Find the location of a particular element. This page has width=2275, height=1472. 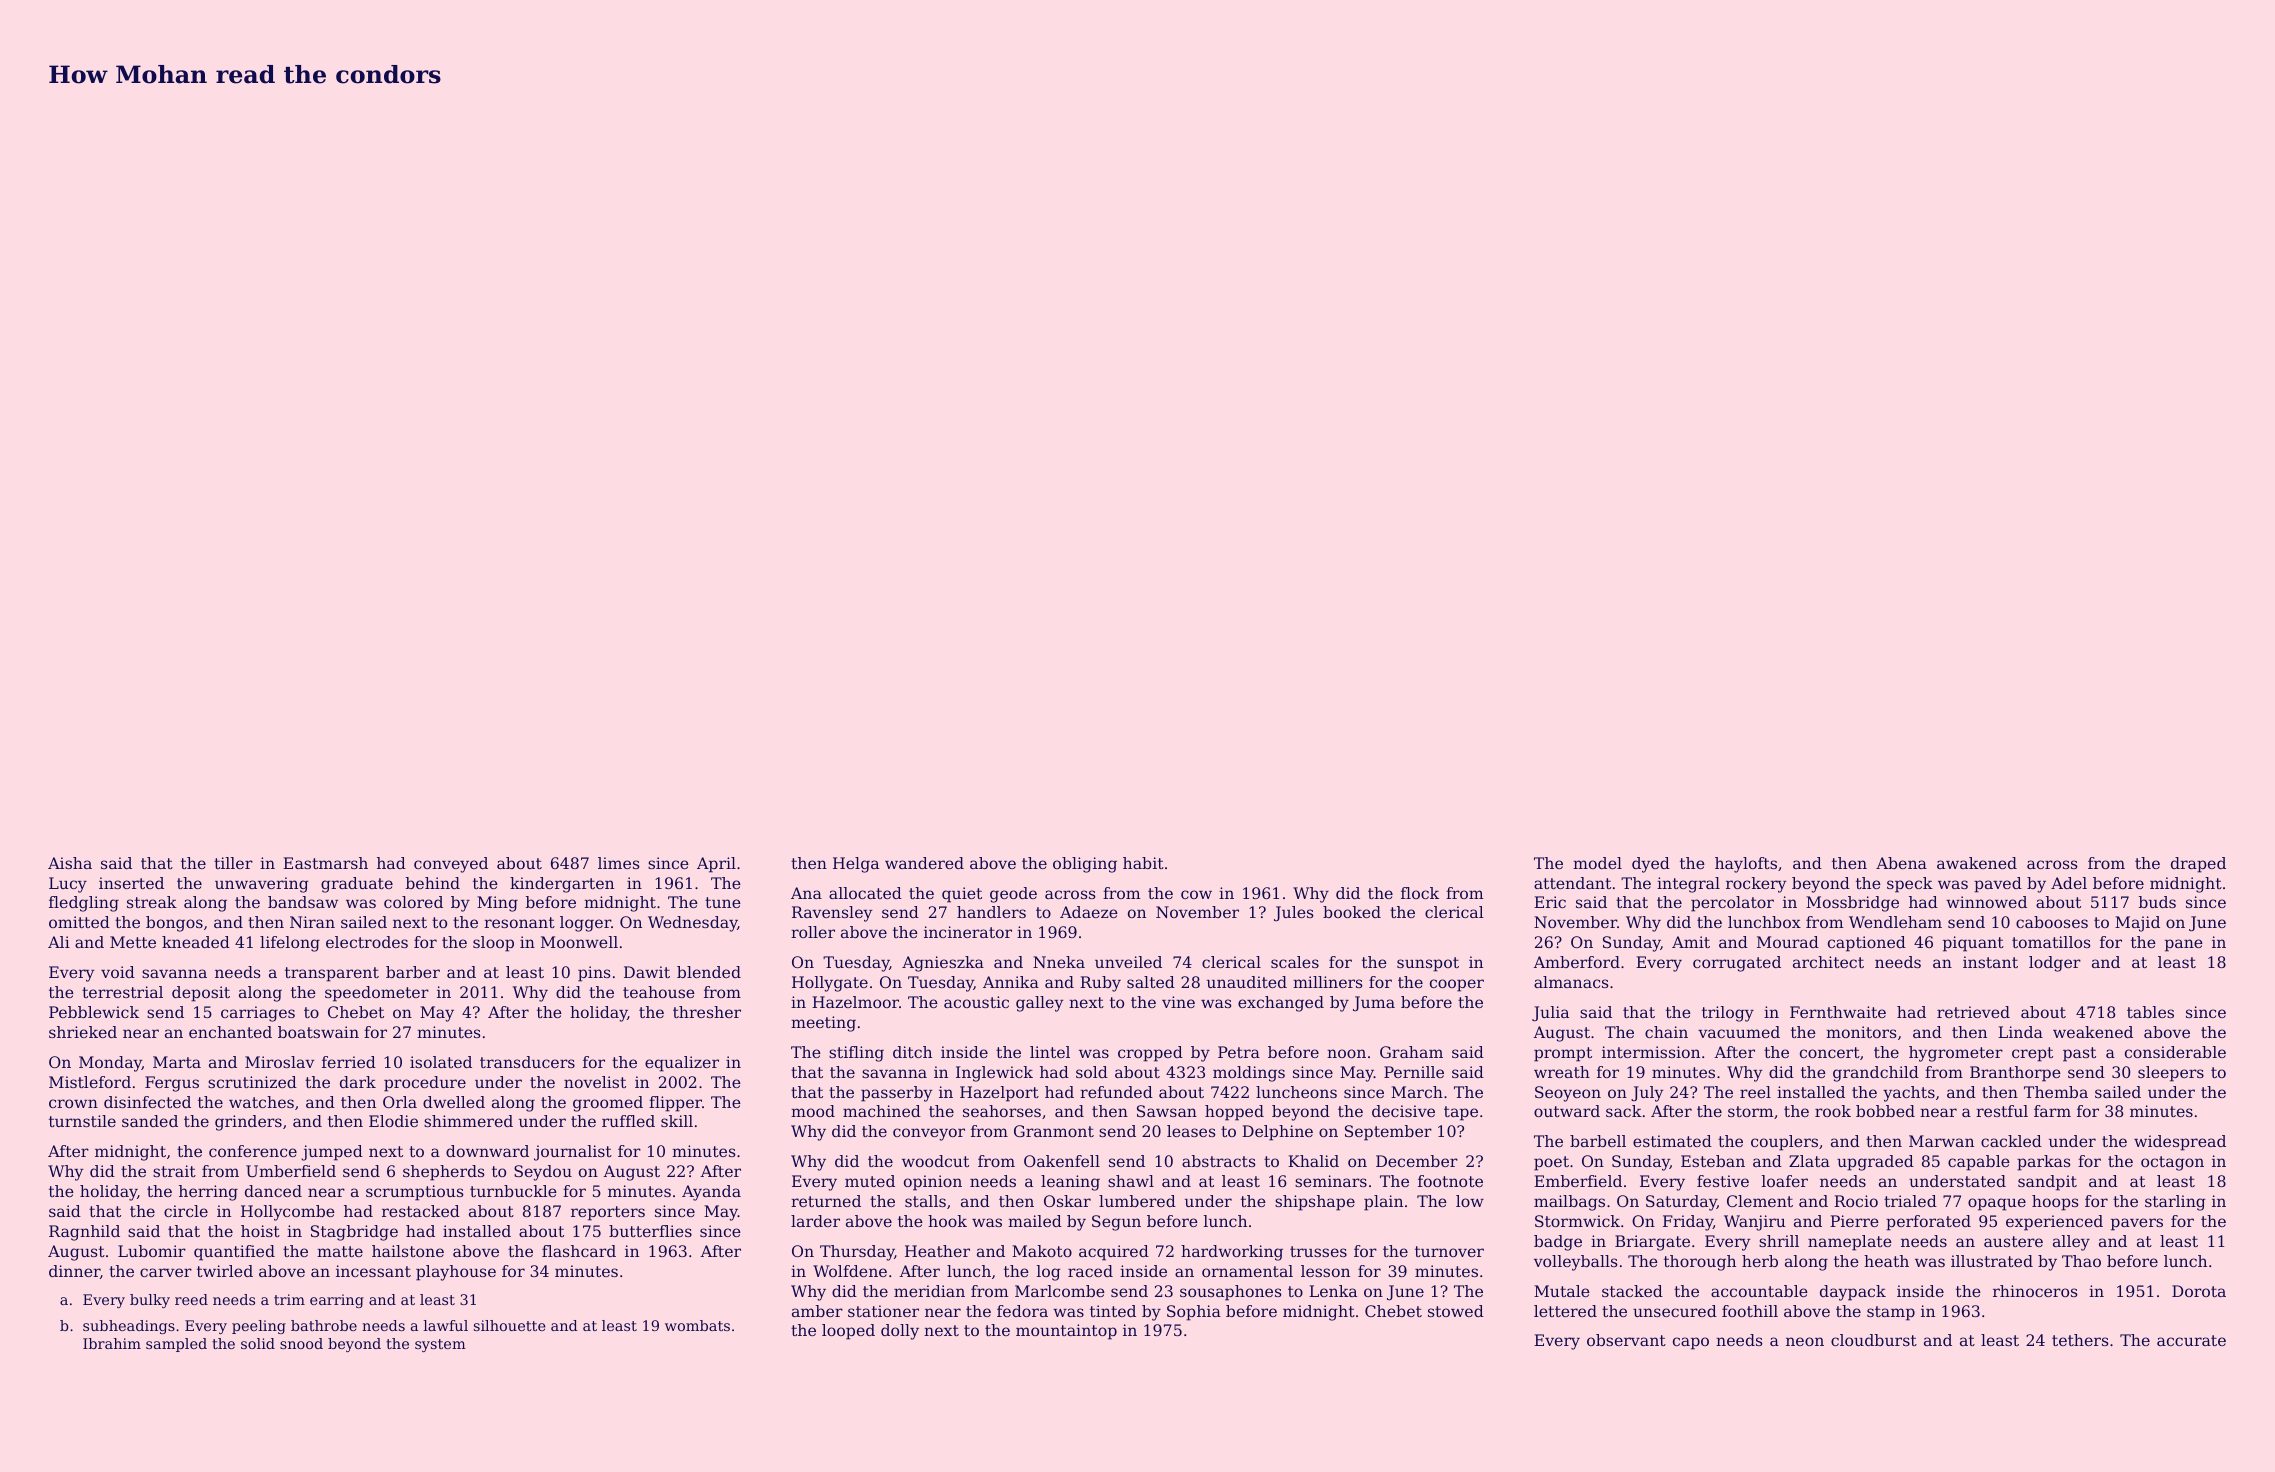

rhinoceros is located at coordinates (2035, 1291).
